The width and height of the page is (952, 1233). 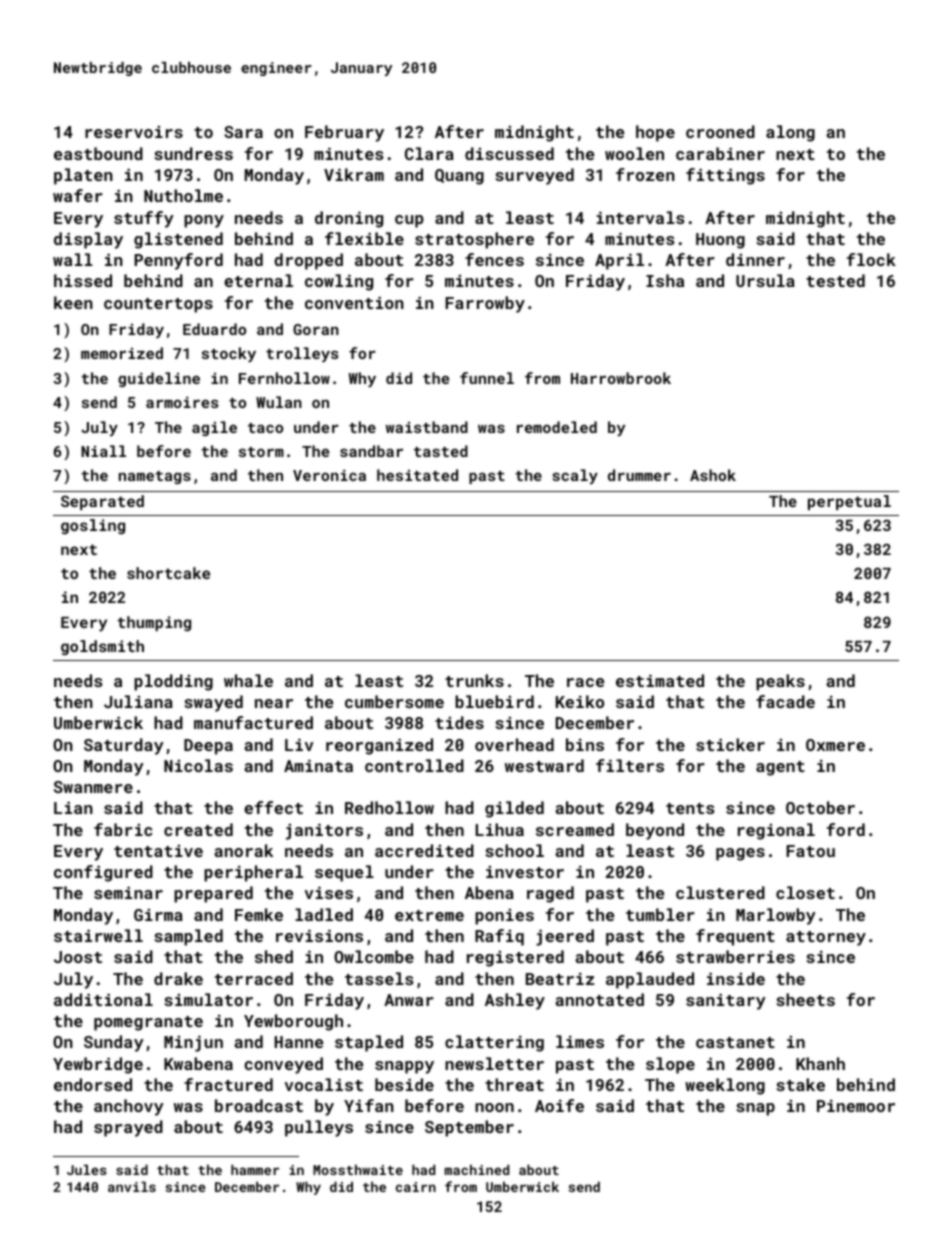 I want to click on Yifan, so click(x=369, y=1105).
